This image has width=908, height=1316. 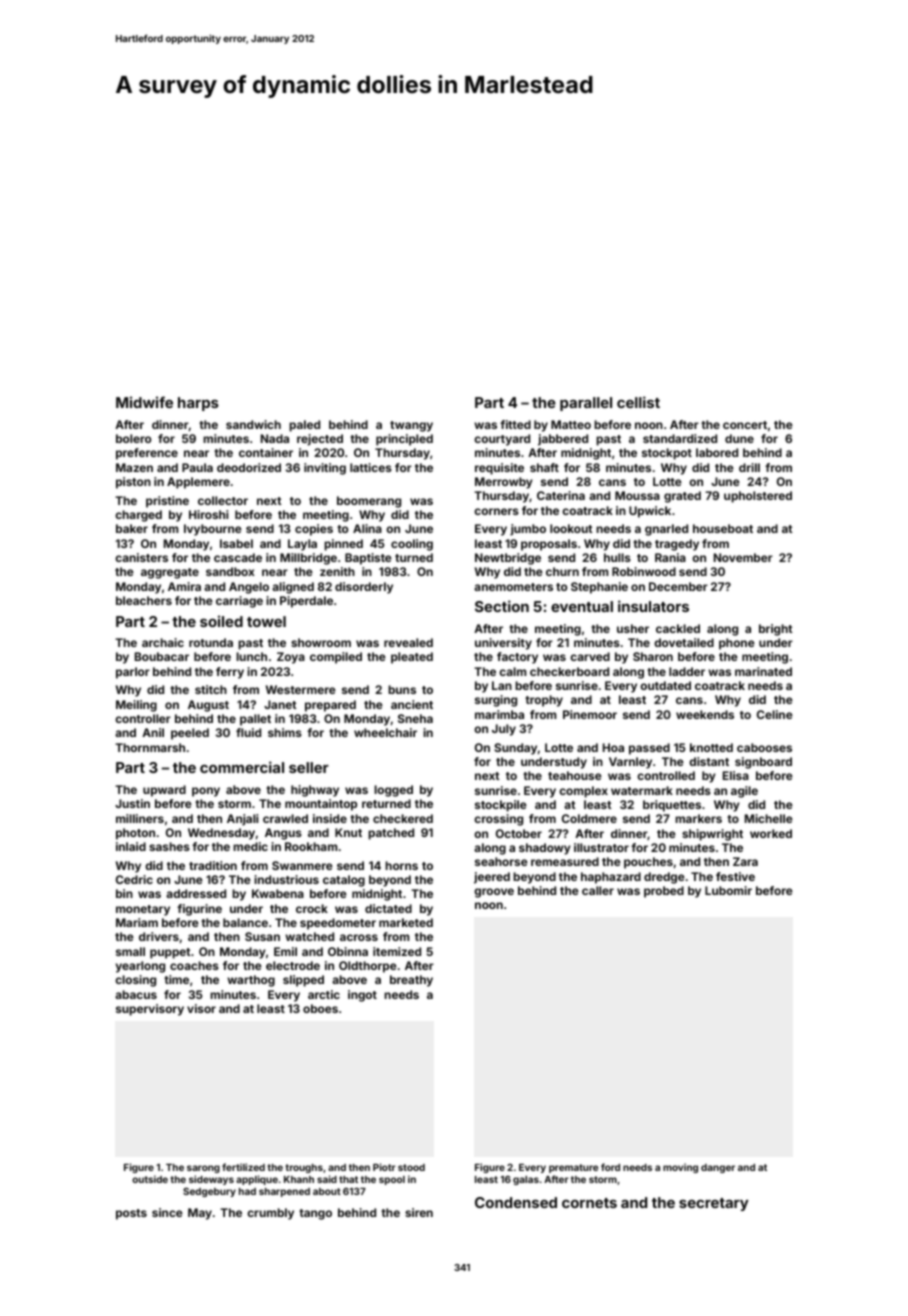 What do you see at coordinates (680, 1168) in the image?
I see `moving` at bounding box center [680, 1168].
